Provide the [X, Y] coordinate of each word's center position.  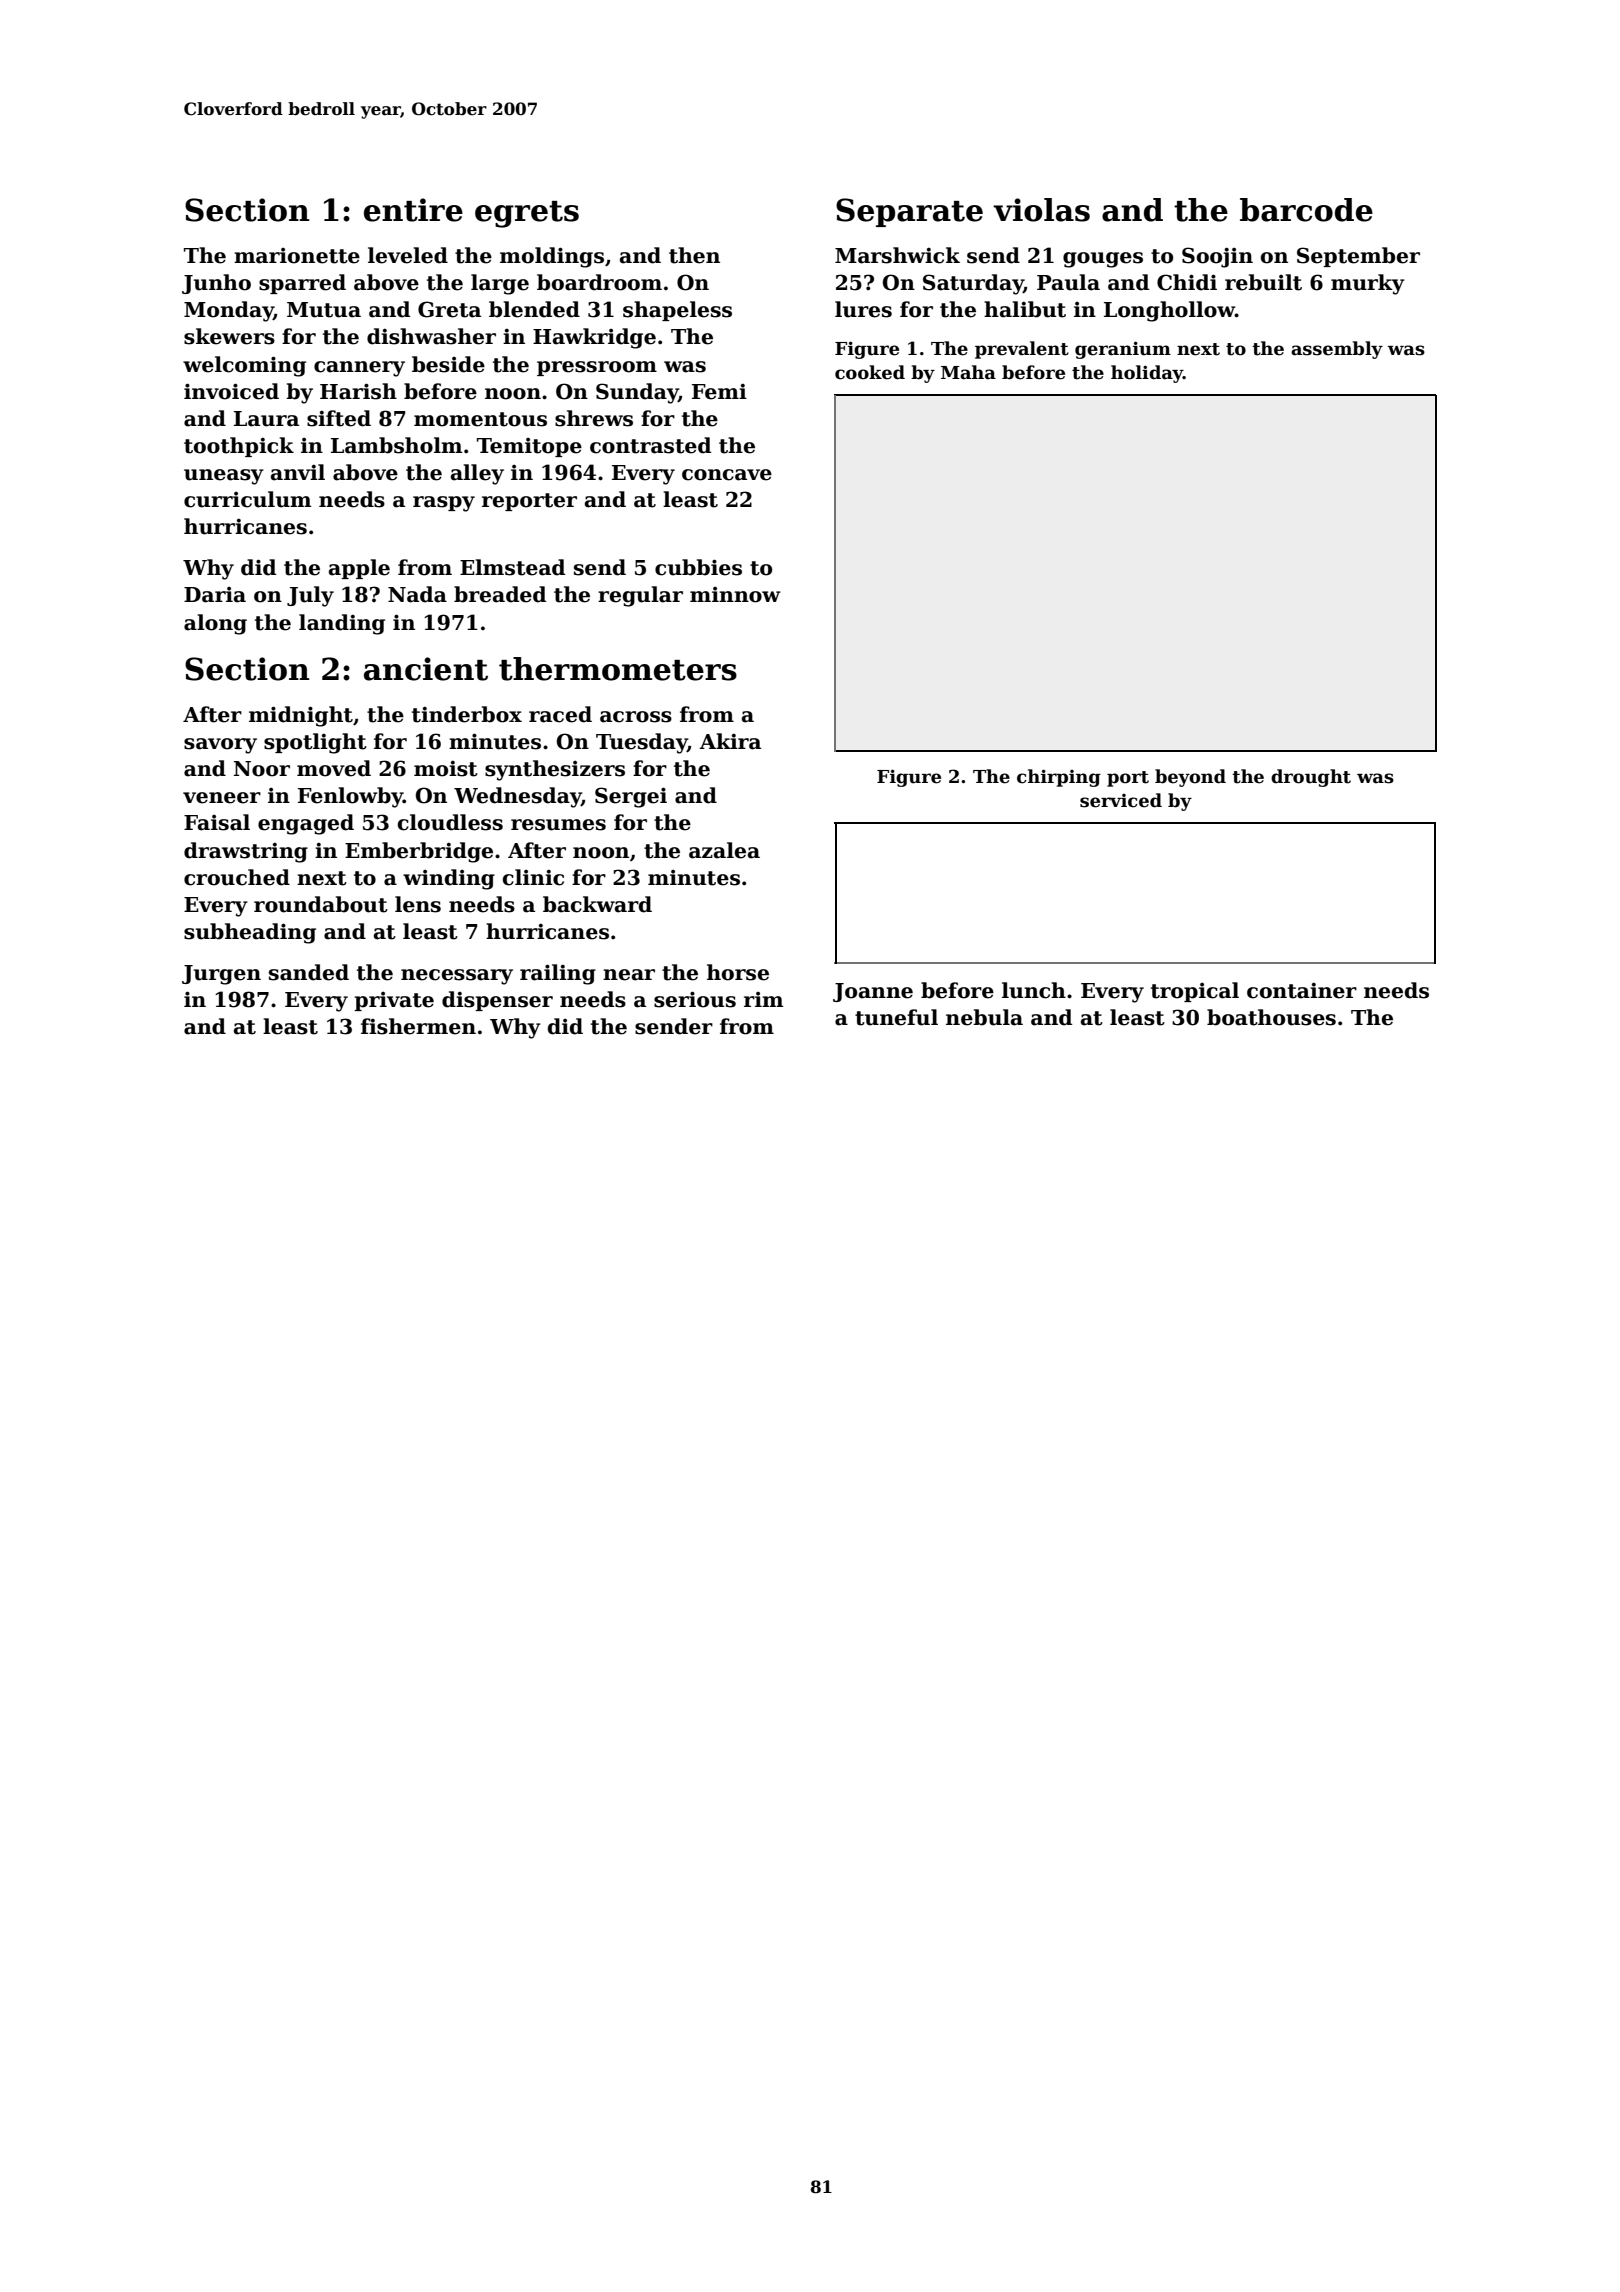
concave [727, 475]
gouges [1103, 260]
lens [418, 904]
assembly [1337, 350]
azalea [724, 850]
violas [1041, 210]
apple [359, 569]
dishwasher [431, 336]
